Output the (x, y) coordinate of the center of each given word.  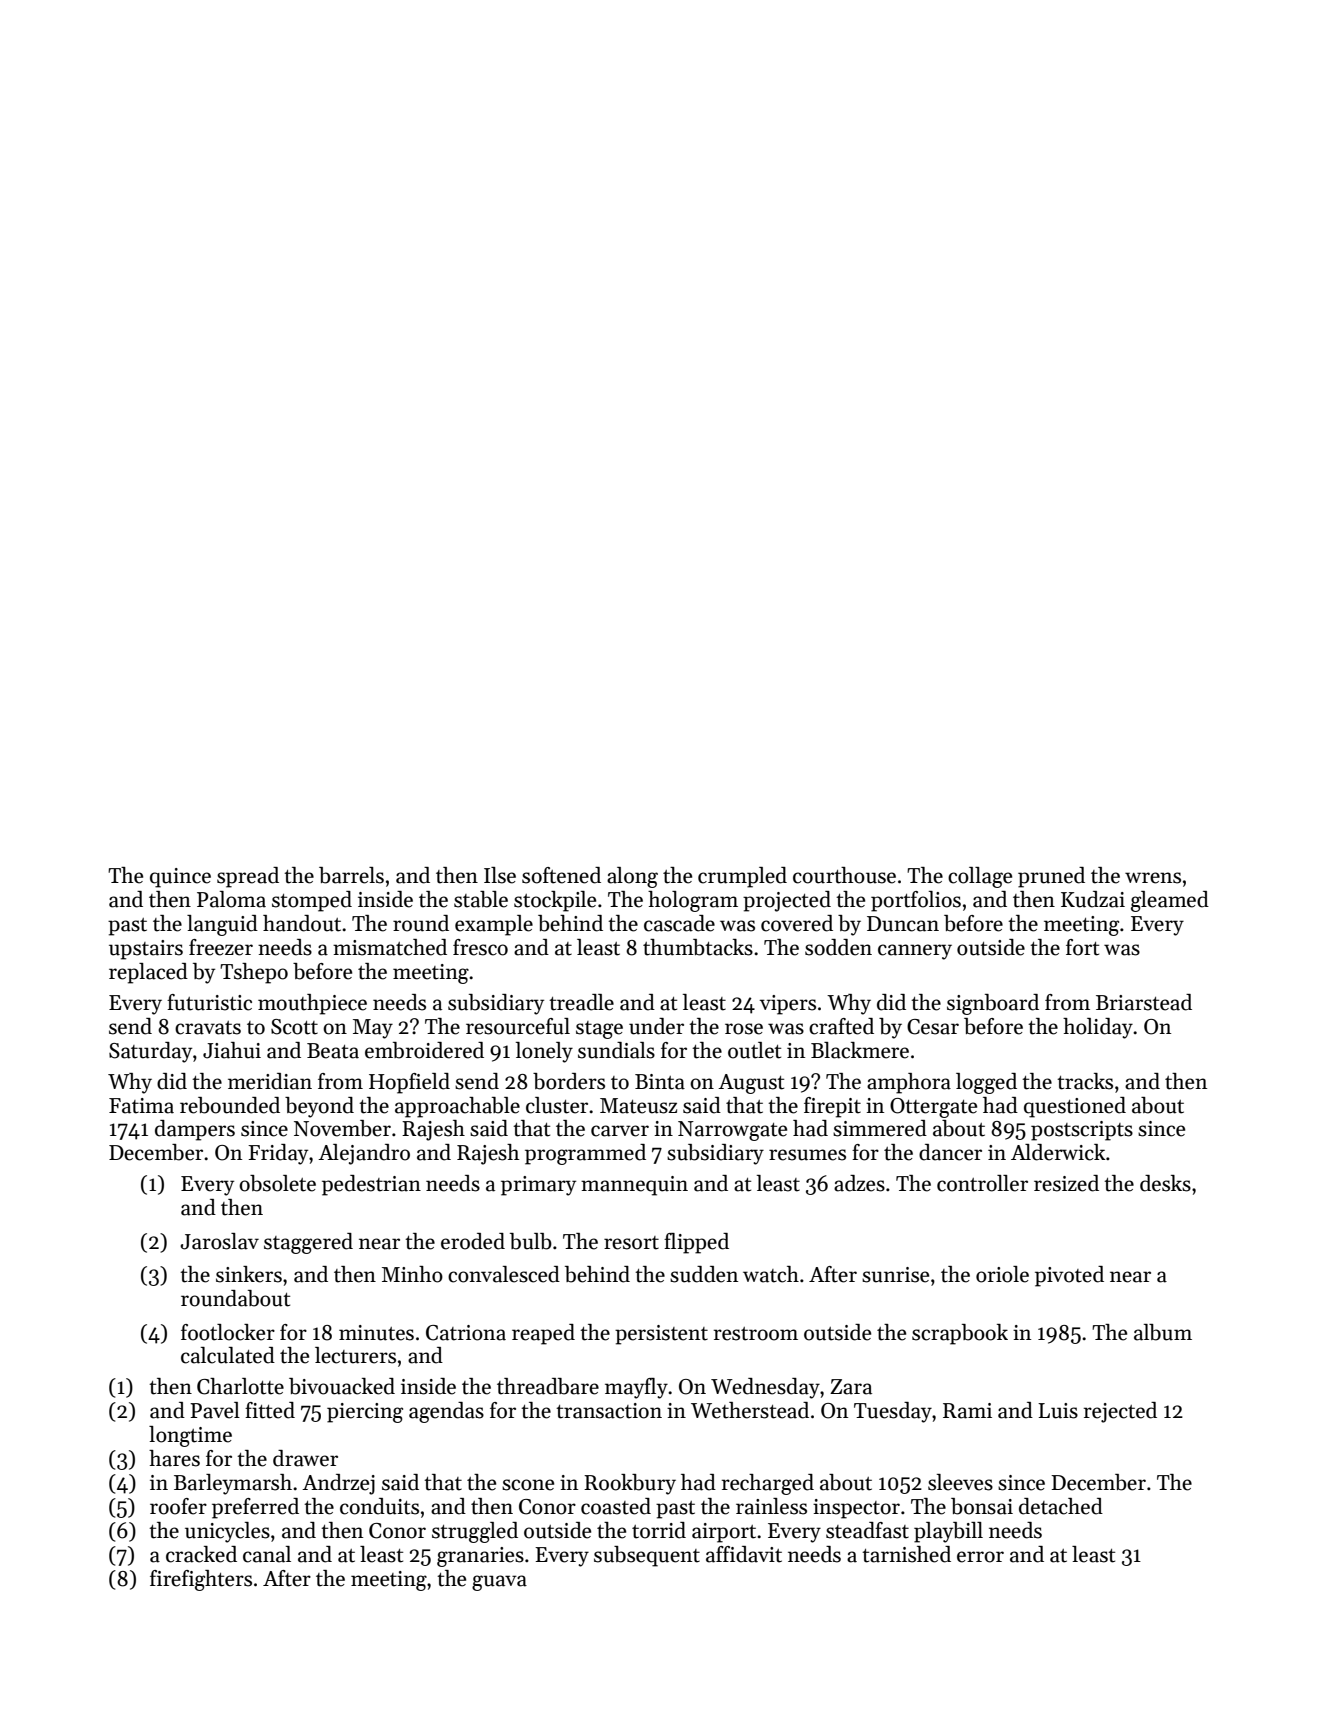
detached (1061, 1506)
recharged (768, 1484)
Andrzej (338, 1484)
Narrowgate (732, 1131)
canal (267, 1554)
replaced (148, 973)
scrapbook (960, 1334)
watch (771, 1274)
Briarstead (1144, 1002)
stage (599, 1030)
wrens (1153, 878)
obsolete (277, 1183)
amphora (909, 1083)
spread (248, 877)
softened (561, 875)
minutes (376, 1333)
